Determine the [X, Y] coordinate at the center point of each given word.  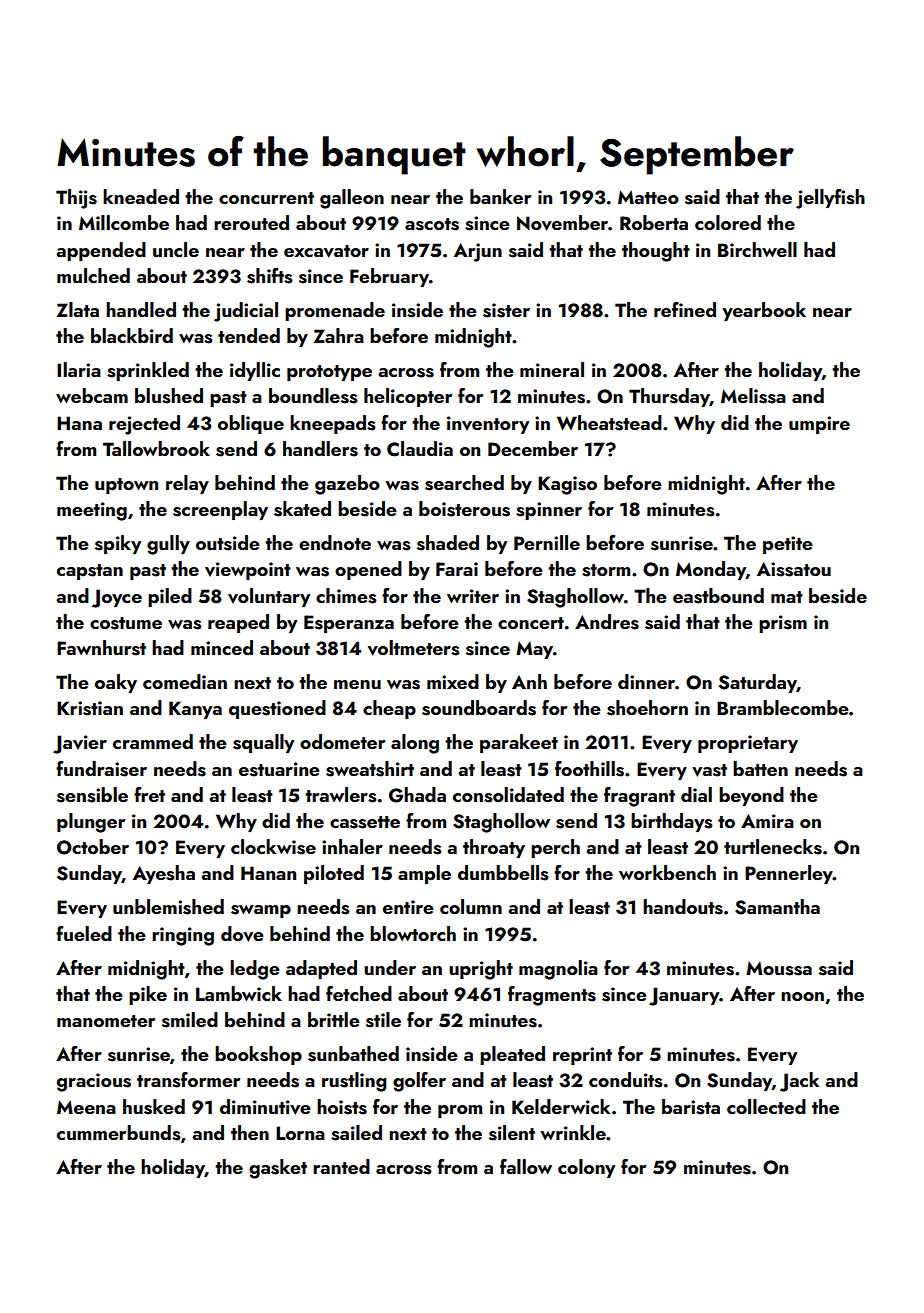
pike [148, 995]
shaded [448, 543]
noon [802, 996]
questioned [277, 709]
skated [302, 509]
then [250, 1132]
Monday [711, 570]
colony [586, 1168]
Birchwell [757, 249]
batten [760, 768]
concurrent [266, 198]
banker [500, 196]
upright [481, 970]
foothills [589, 769]
